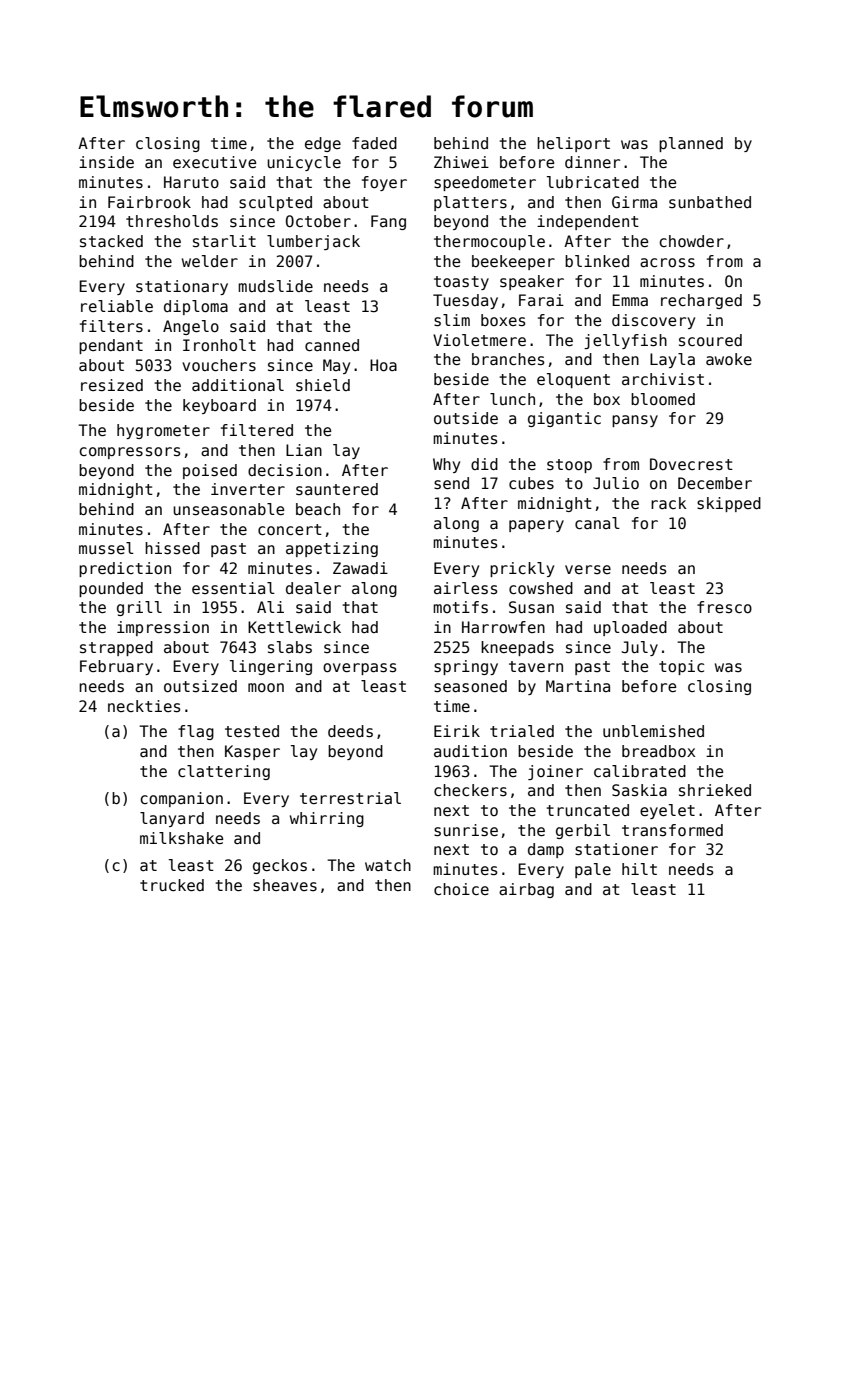  What do you see at coordinates (130, 453) in the screenshot?
I see `compressors` at bounding box center [130, 453].
